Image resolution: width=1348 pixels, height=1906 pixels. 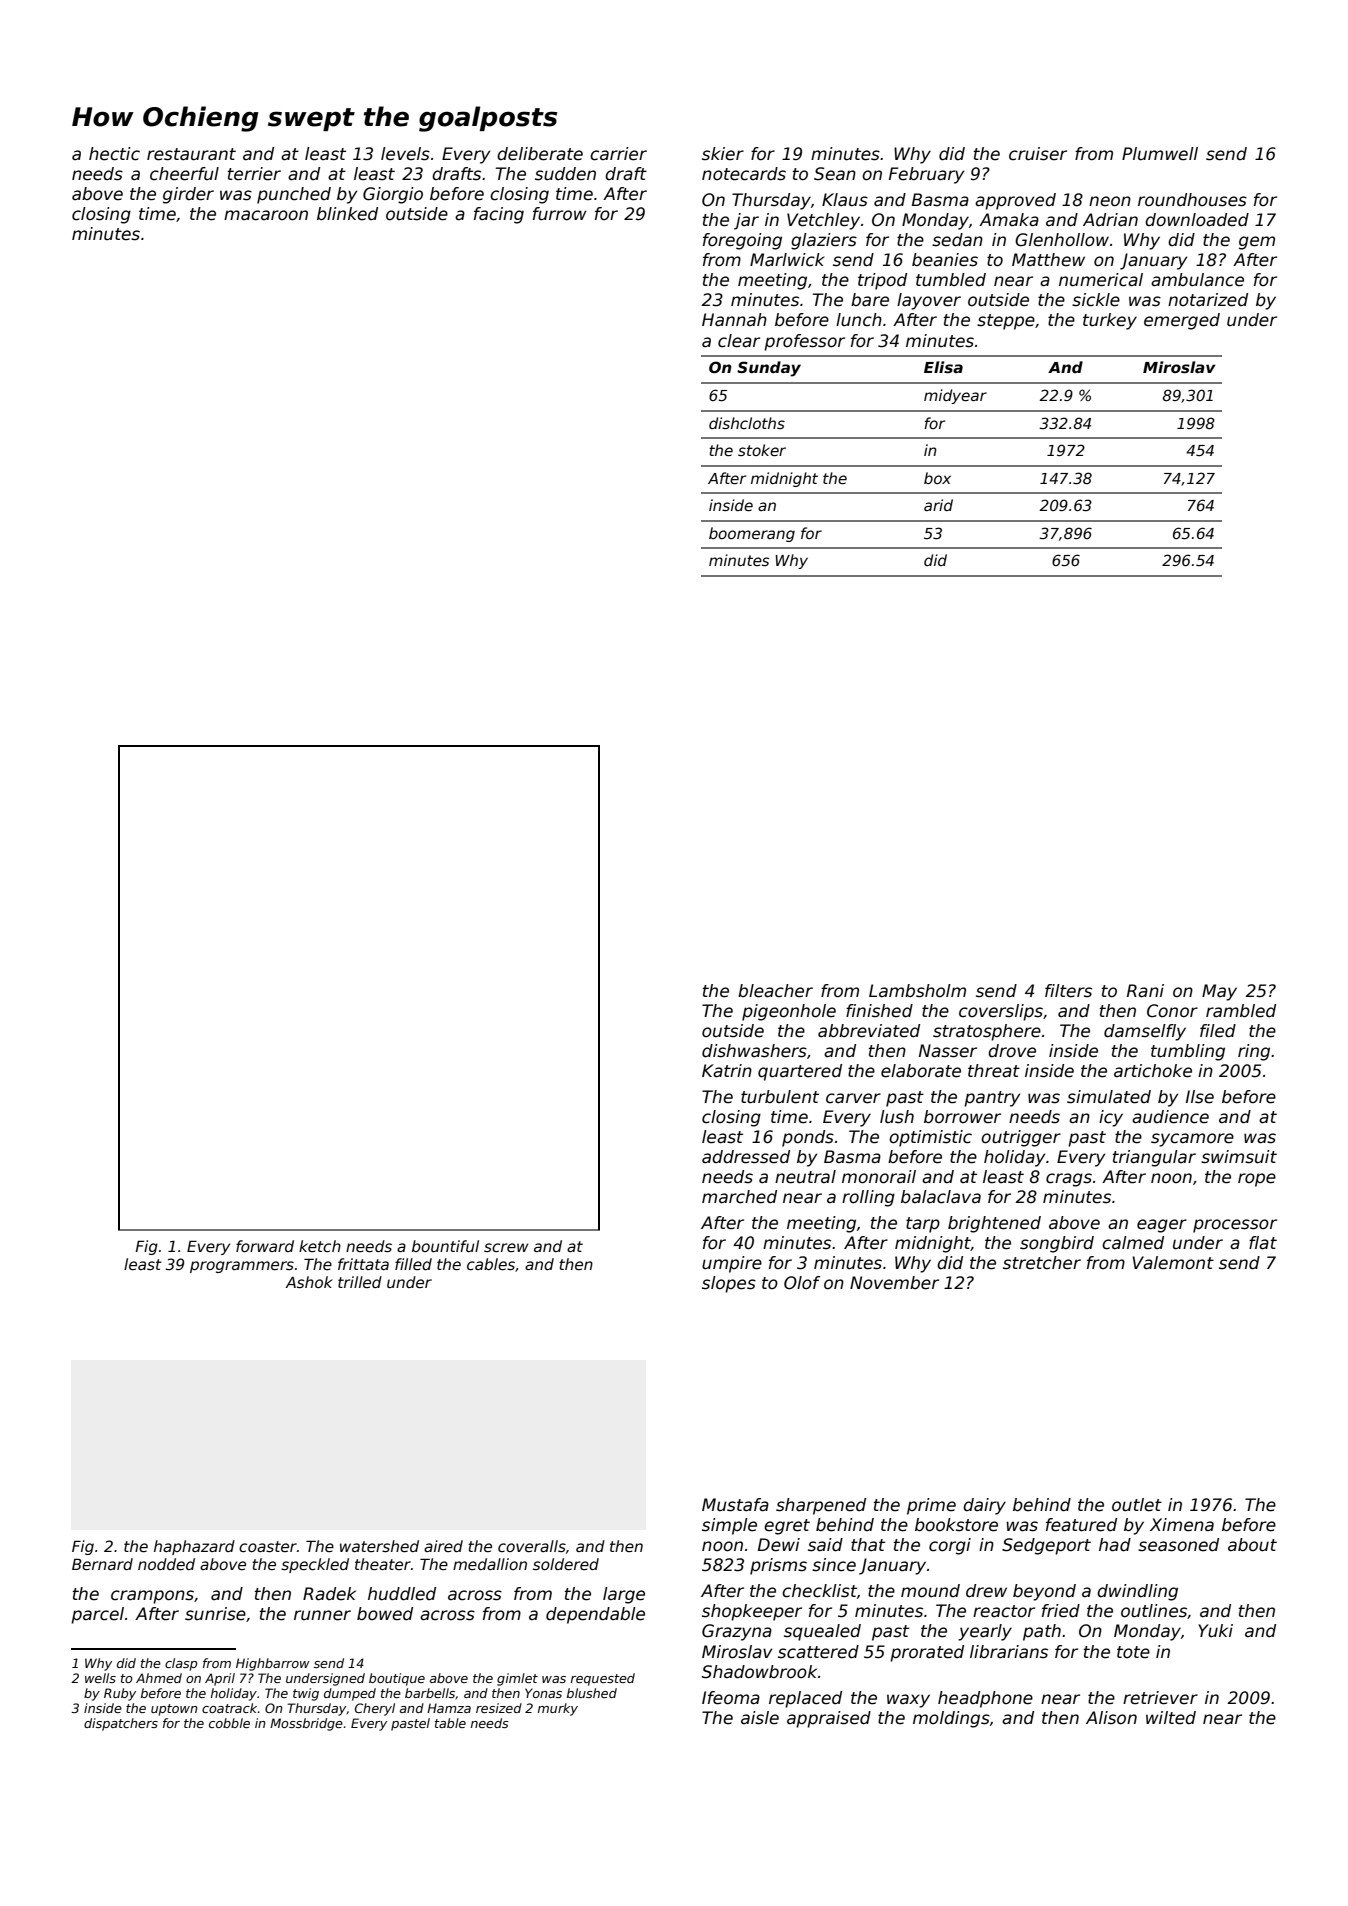 What do you see at coordinates (1182, 321) in the image?
I see `emerged` at bounding box center [1182, 321].
